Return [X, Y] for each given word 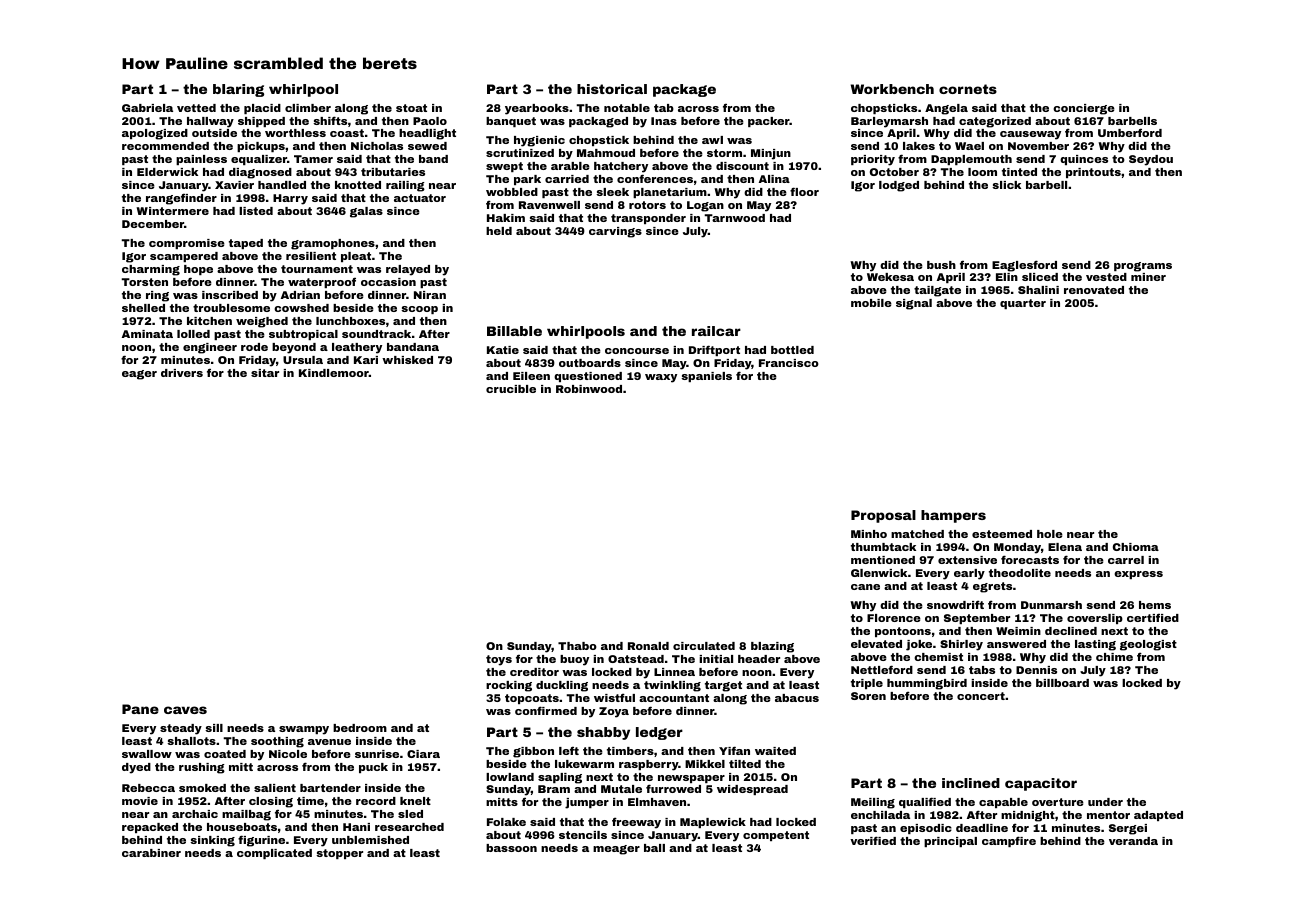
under [1105, 802]
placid [262, 109]
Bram [554, 789]
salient [275, 788]
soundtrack [376, 334]
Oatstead [636, 659]
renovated [1094, 290]
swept [504, 167]
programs [1143, 267]
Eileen [531, 376]
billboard [1062, 683]
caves [185, 710]
